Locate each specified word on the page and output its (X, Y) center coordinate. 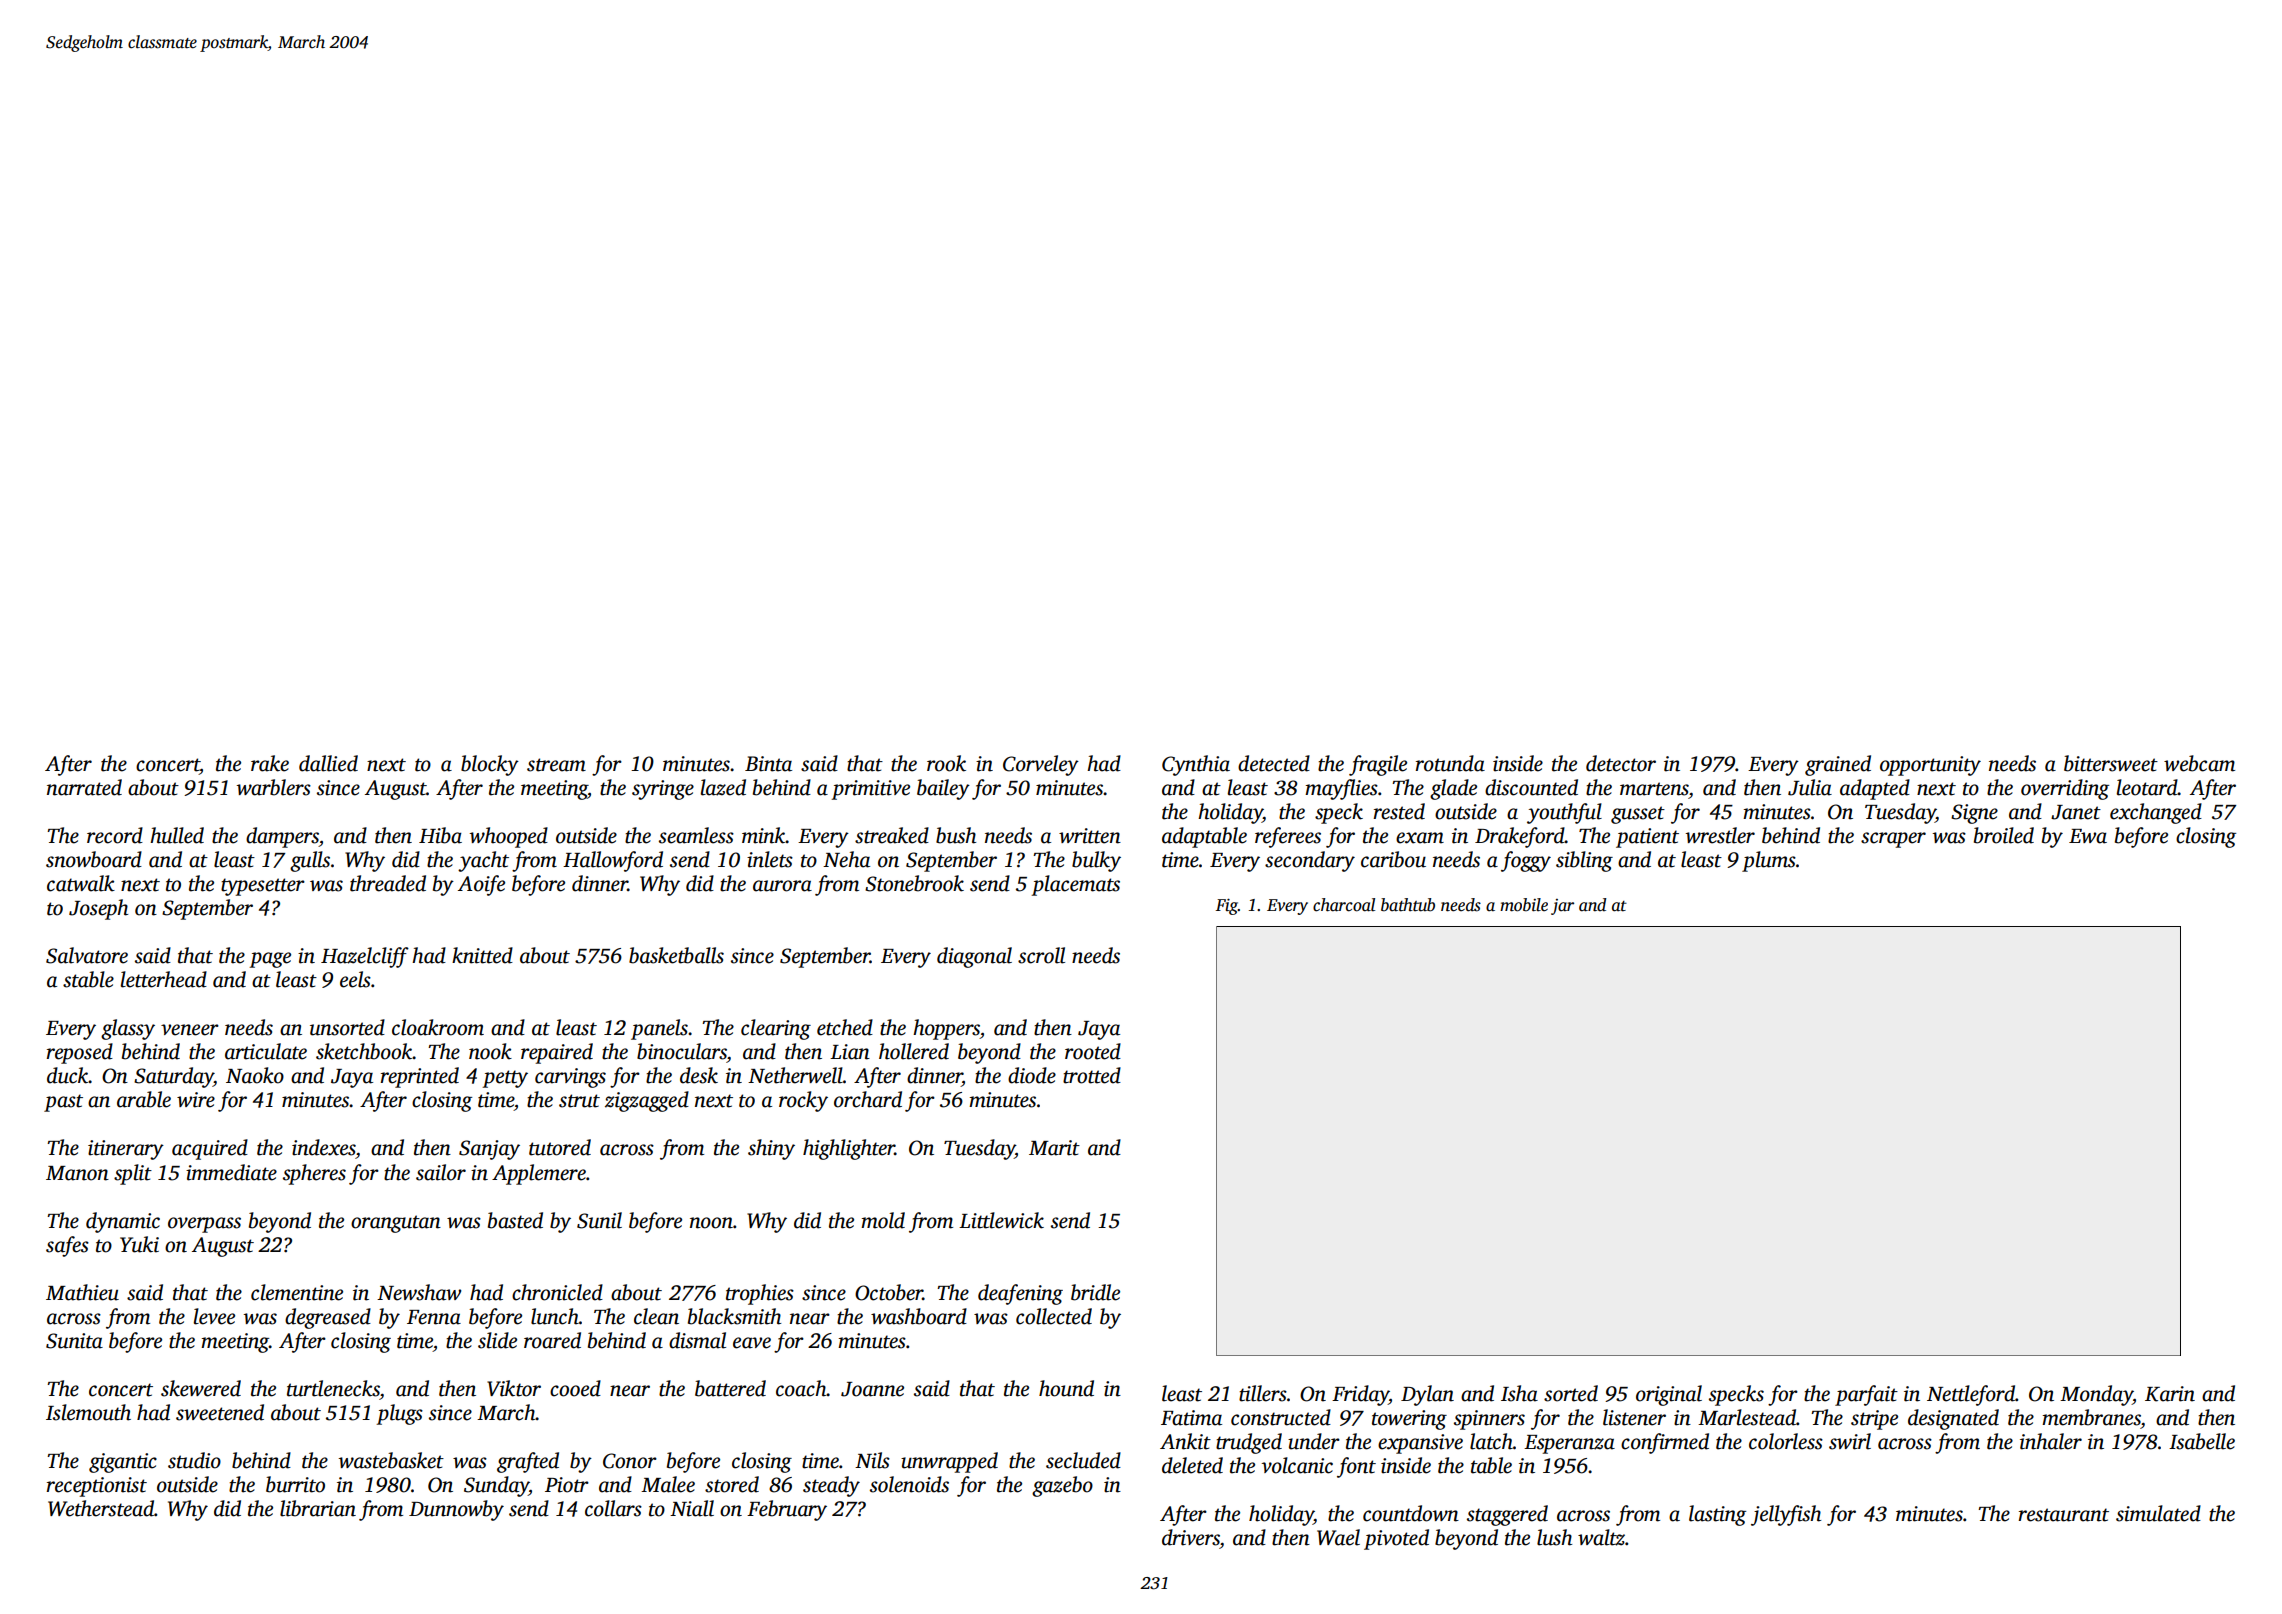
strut (579, 1101)
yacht (483, 861)
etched (845, 1027)
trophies (760, 1294)
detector (1621, 763)
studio (194, 1460)
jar (1562, 907)
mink (764, 835)
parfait (1866, 1395)
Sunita (74, 1341)
